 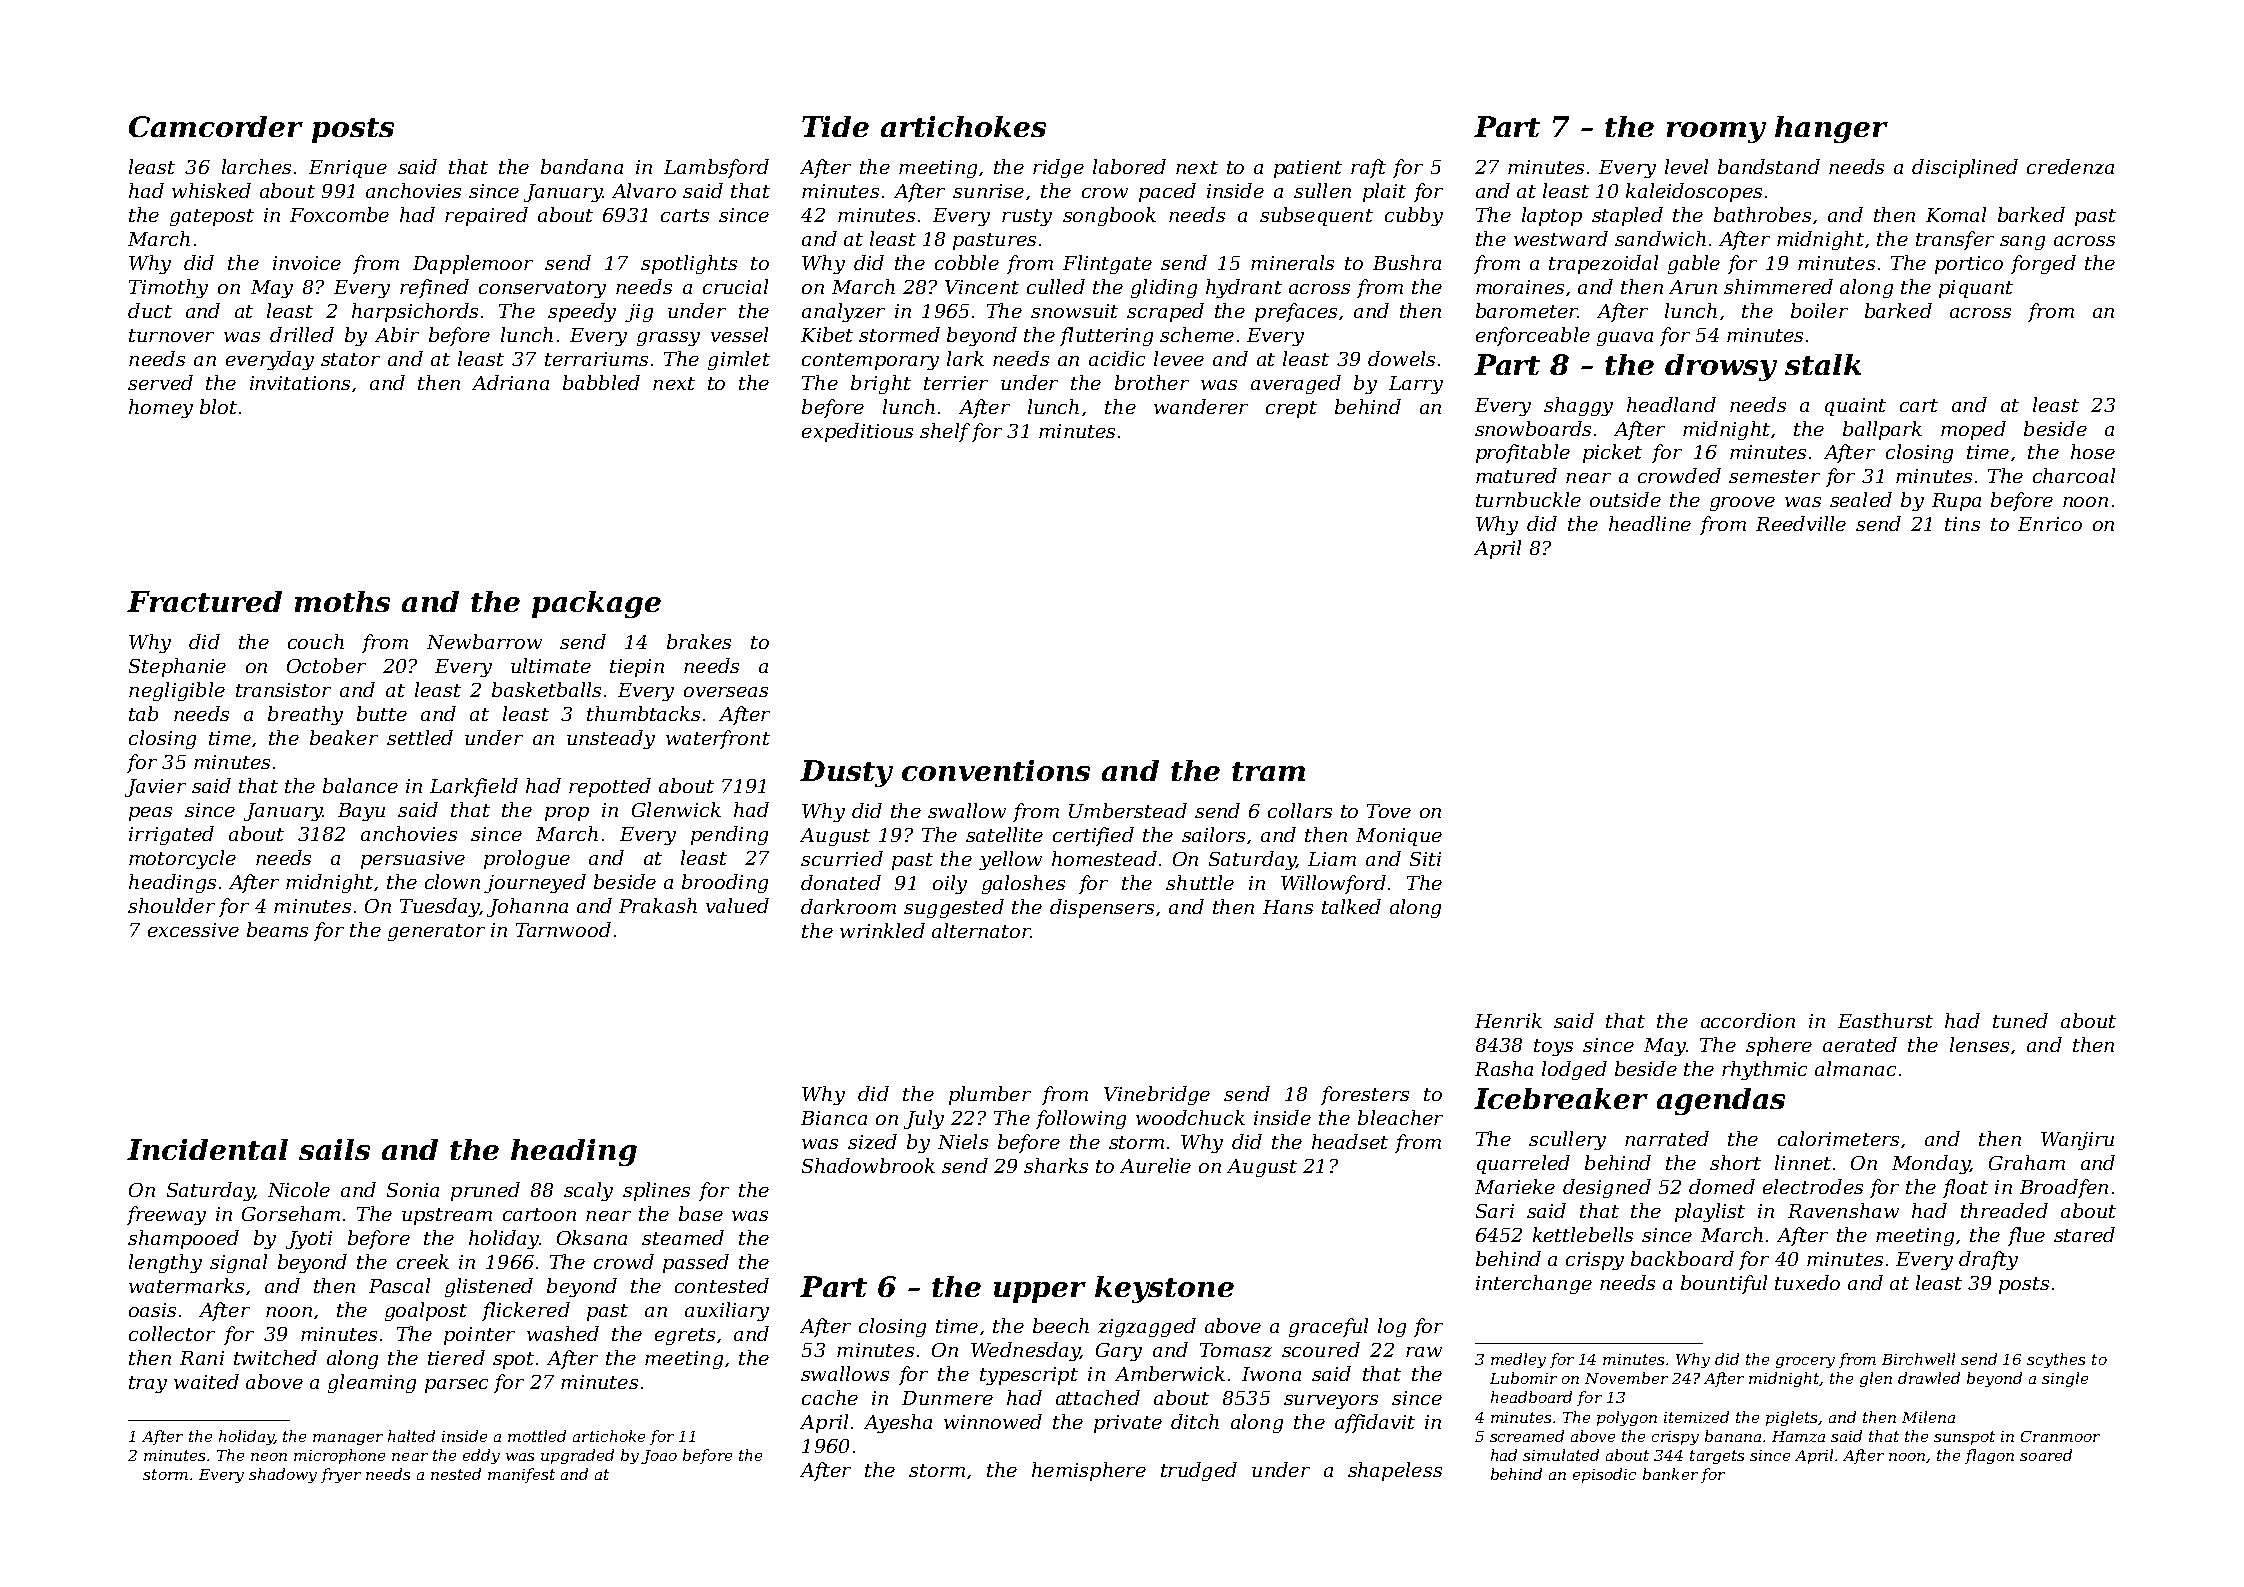 What do you see at coordinates (1056, 1165) in the screenshot?
I see `sharks` at bounding box center [1056, 1165].
